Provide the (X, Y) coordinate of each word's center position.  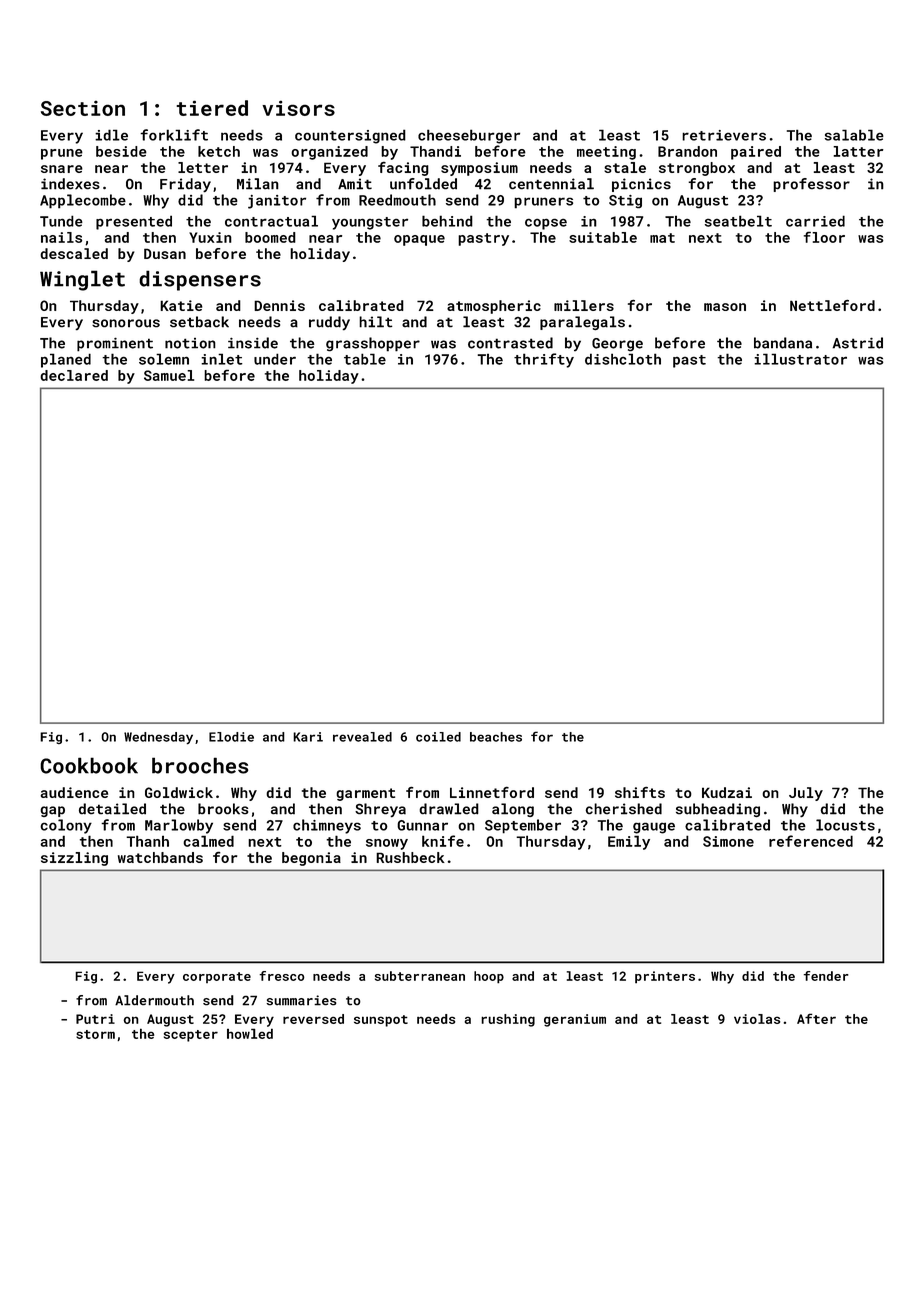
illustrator (800, 359)
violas (757, 1019)
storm (95, 1034)
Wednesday (158, 738)
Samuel (169, 375)
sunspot (381, 1021)
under (275, 359)
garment (365, 794)
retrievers (724, 135)
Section (83, 108)
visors (298, 108)
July (806, 794)
